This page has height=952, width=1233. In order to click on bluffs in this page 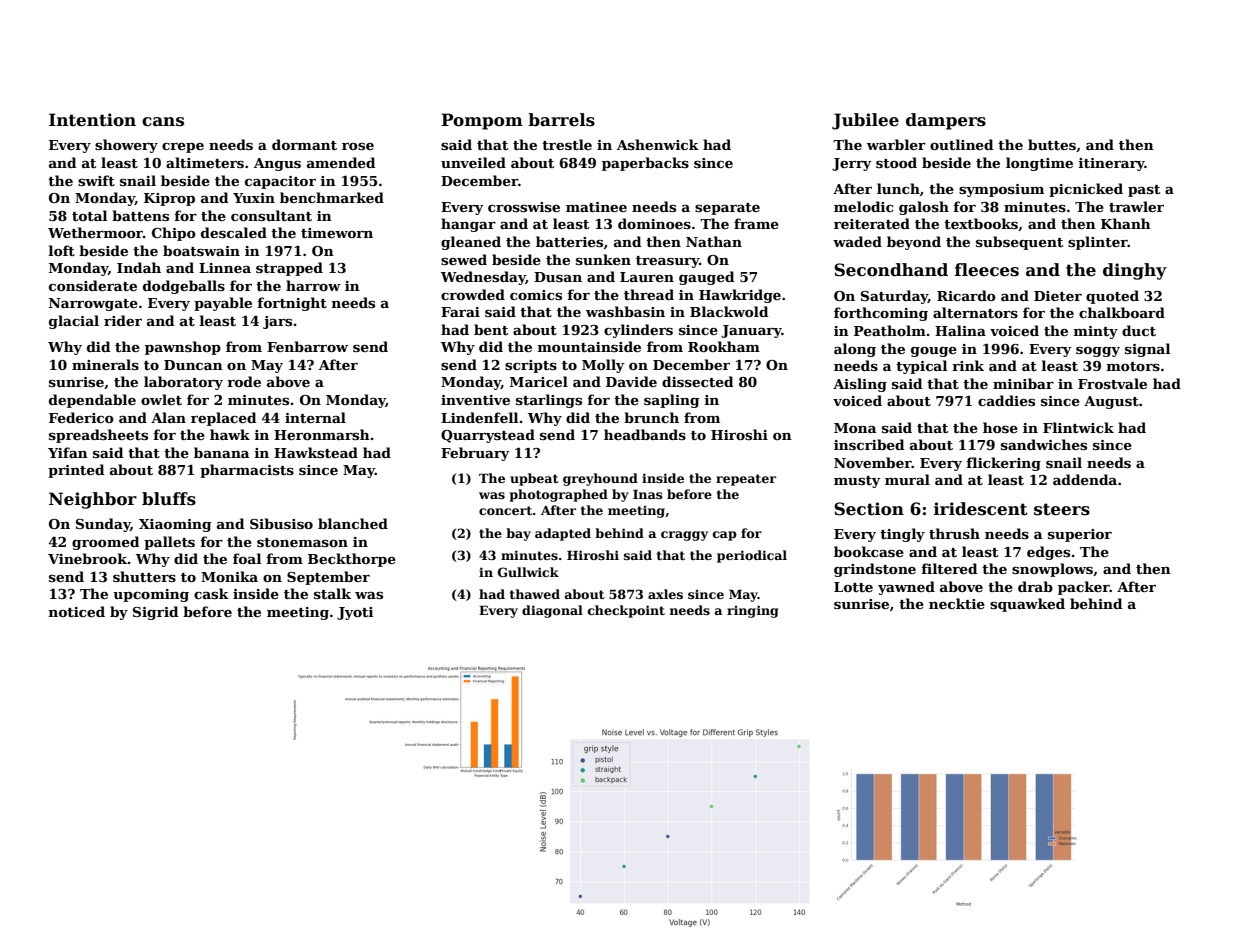, I will do `click(169, 499)`.
